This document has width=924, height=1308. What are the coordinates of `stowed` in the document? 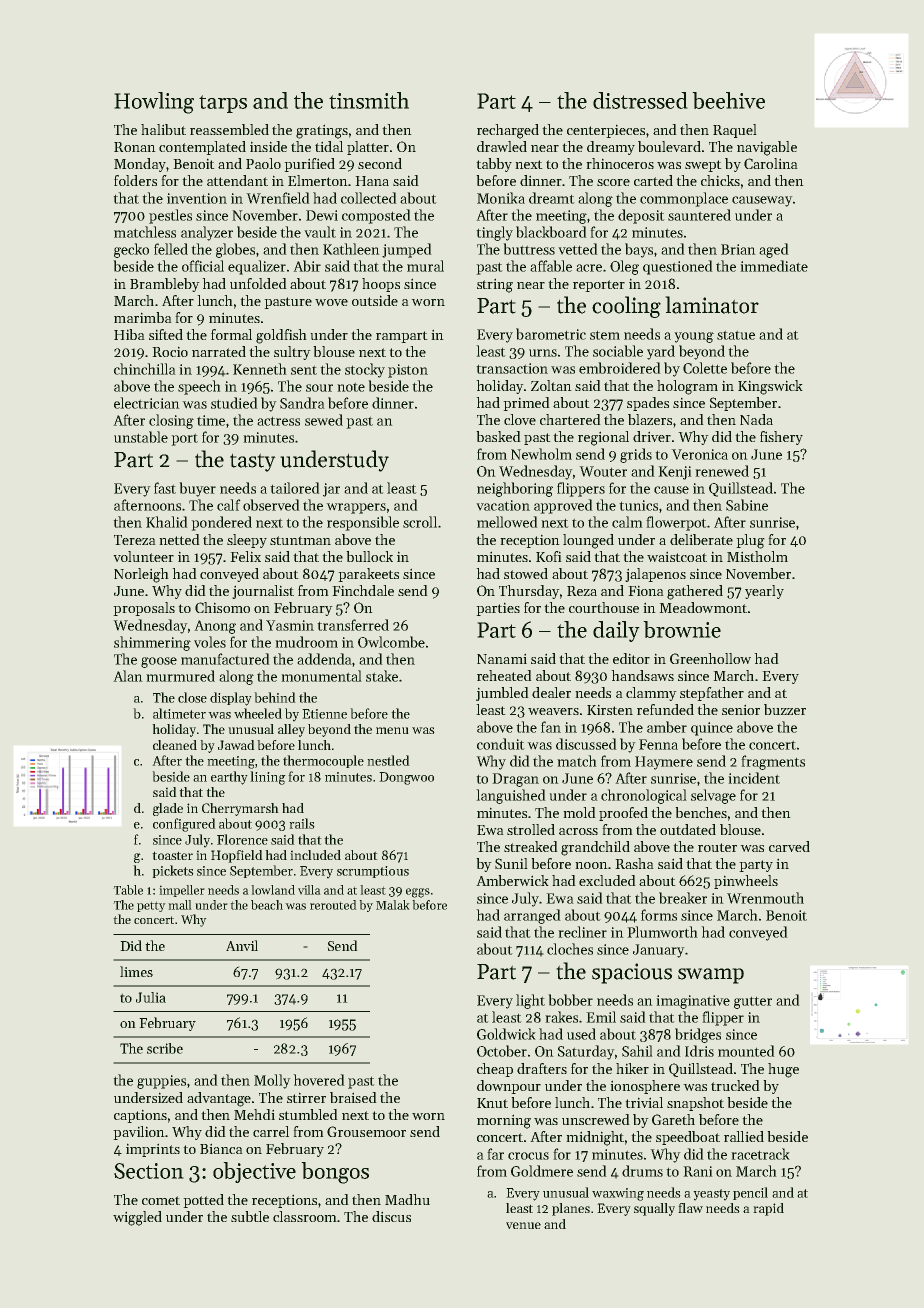 It's located at (526, 573).
